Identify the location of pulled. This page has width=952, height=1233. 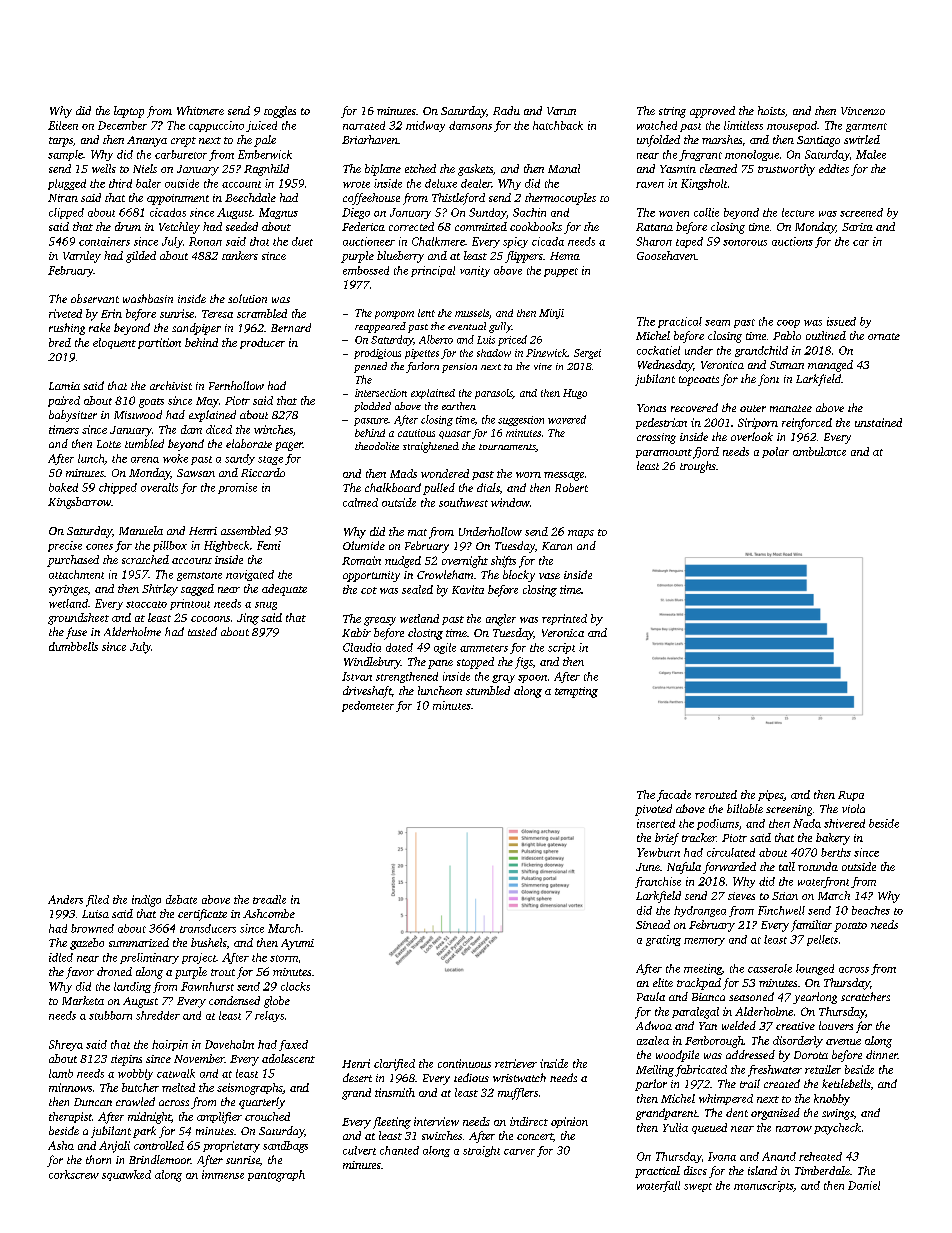
(439, 489).
